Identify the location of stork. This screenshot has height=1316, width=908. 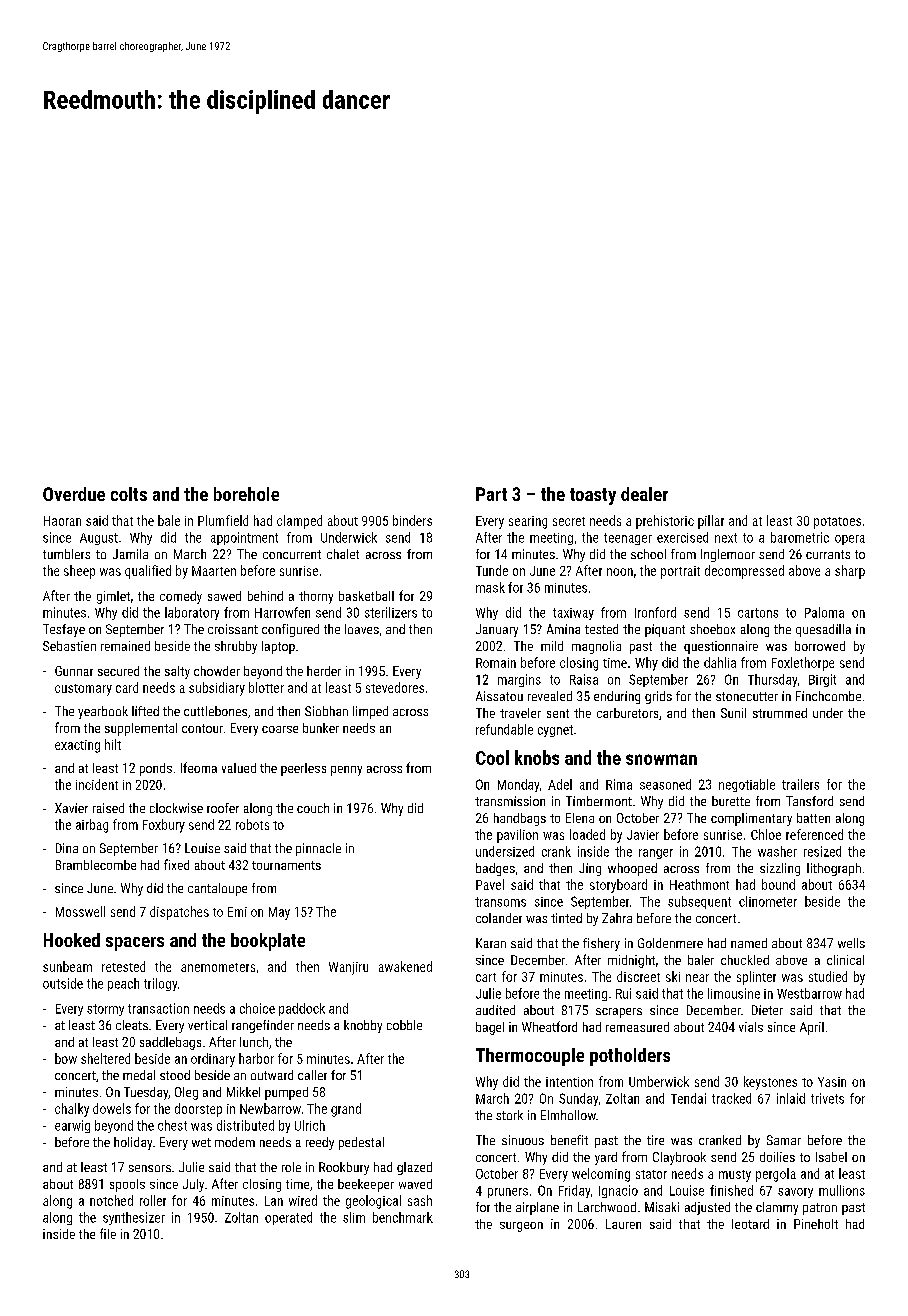
(509, 1115).
